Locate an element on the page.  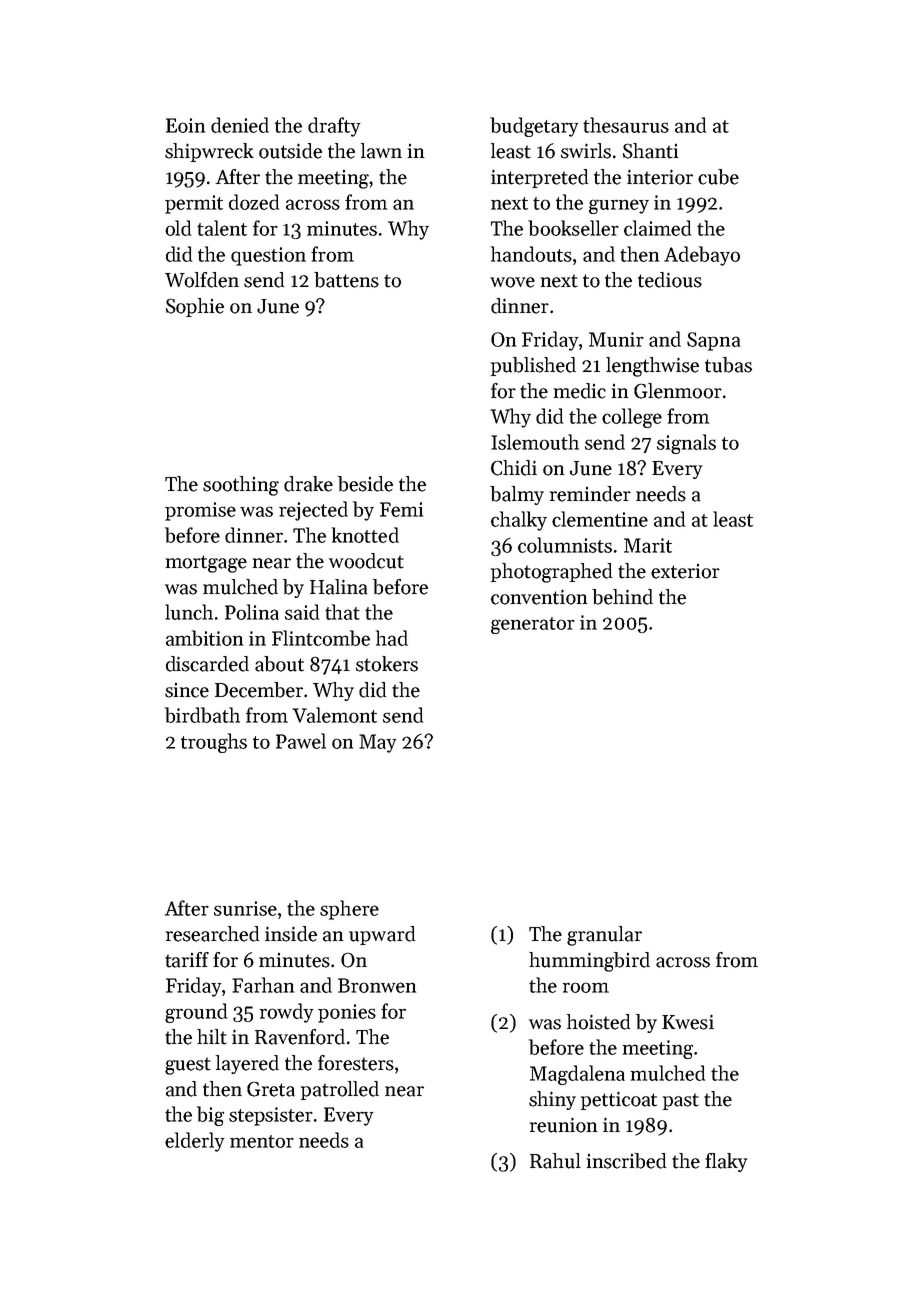
Eoin is located at coordinates (185, 125).
